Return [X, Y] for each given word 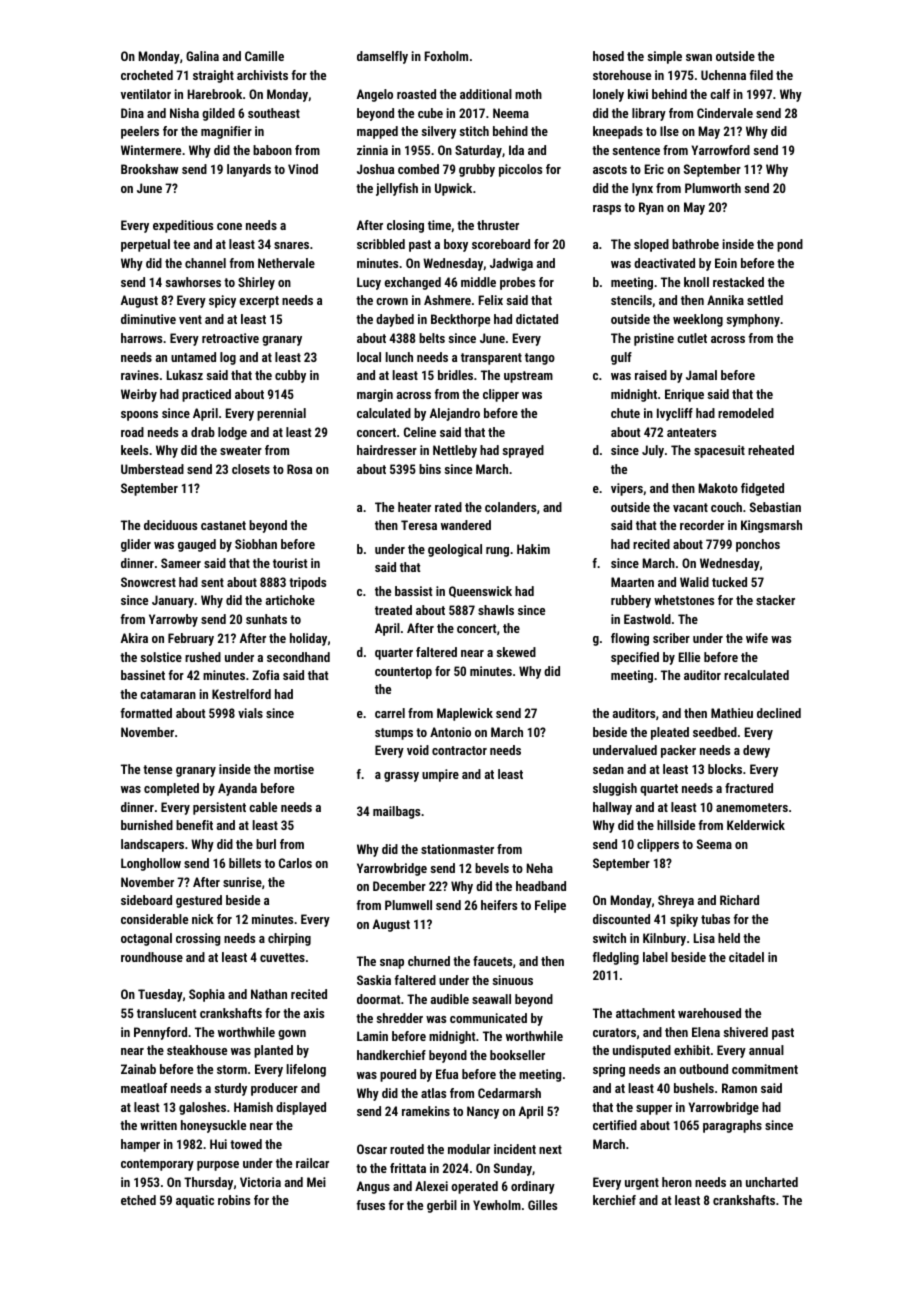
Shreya [676, 901]
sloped [651, 245]
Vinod [303, 169]
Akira [134, 638]
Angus [373, 1187]
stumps [394, 734]
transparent [491, 359]
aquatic [195, 1201]
